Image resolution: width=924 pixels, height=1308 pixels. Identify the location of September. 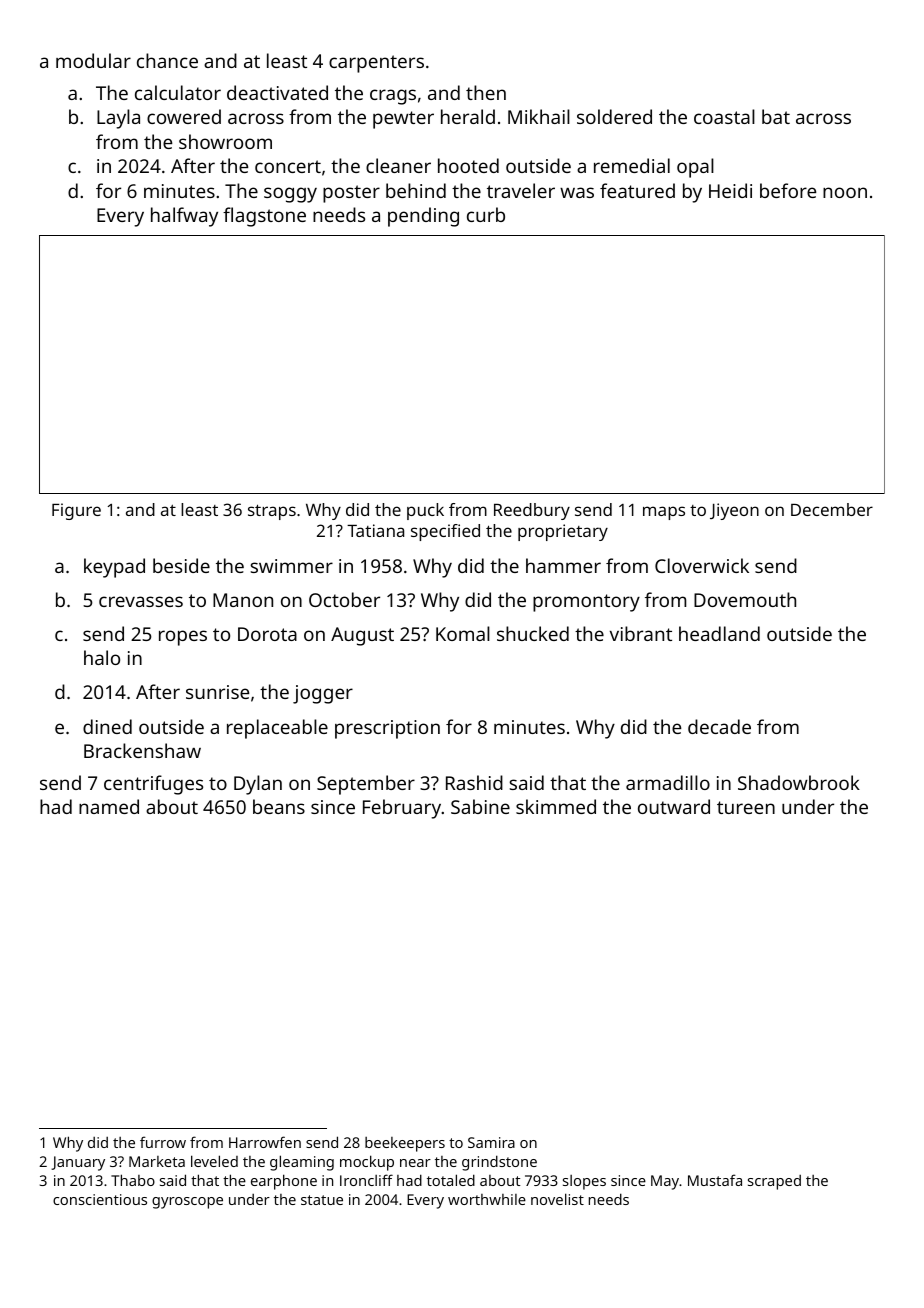
(366, 785).
